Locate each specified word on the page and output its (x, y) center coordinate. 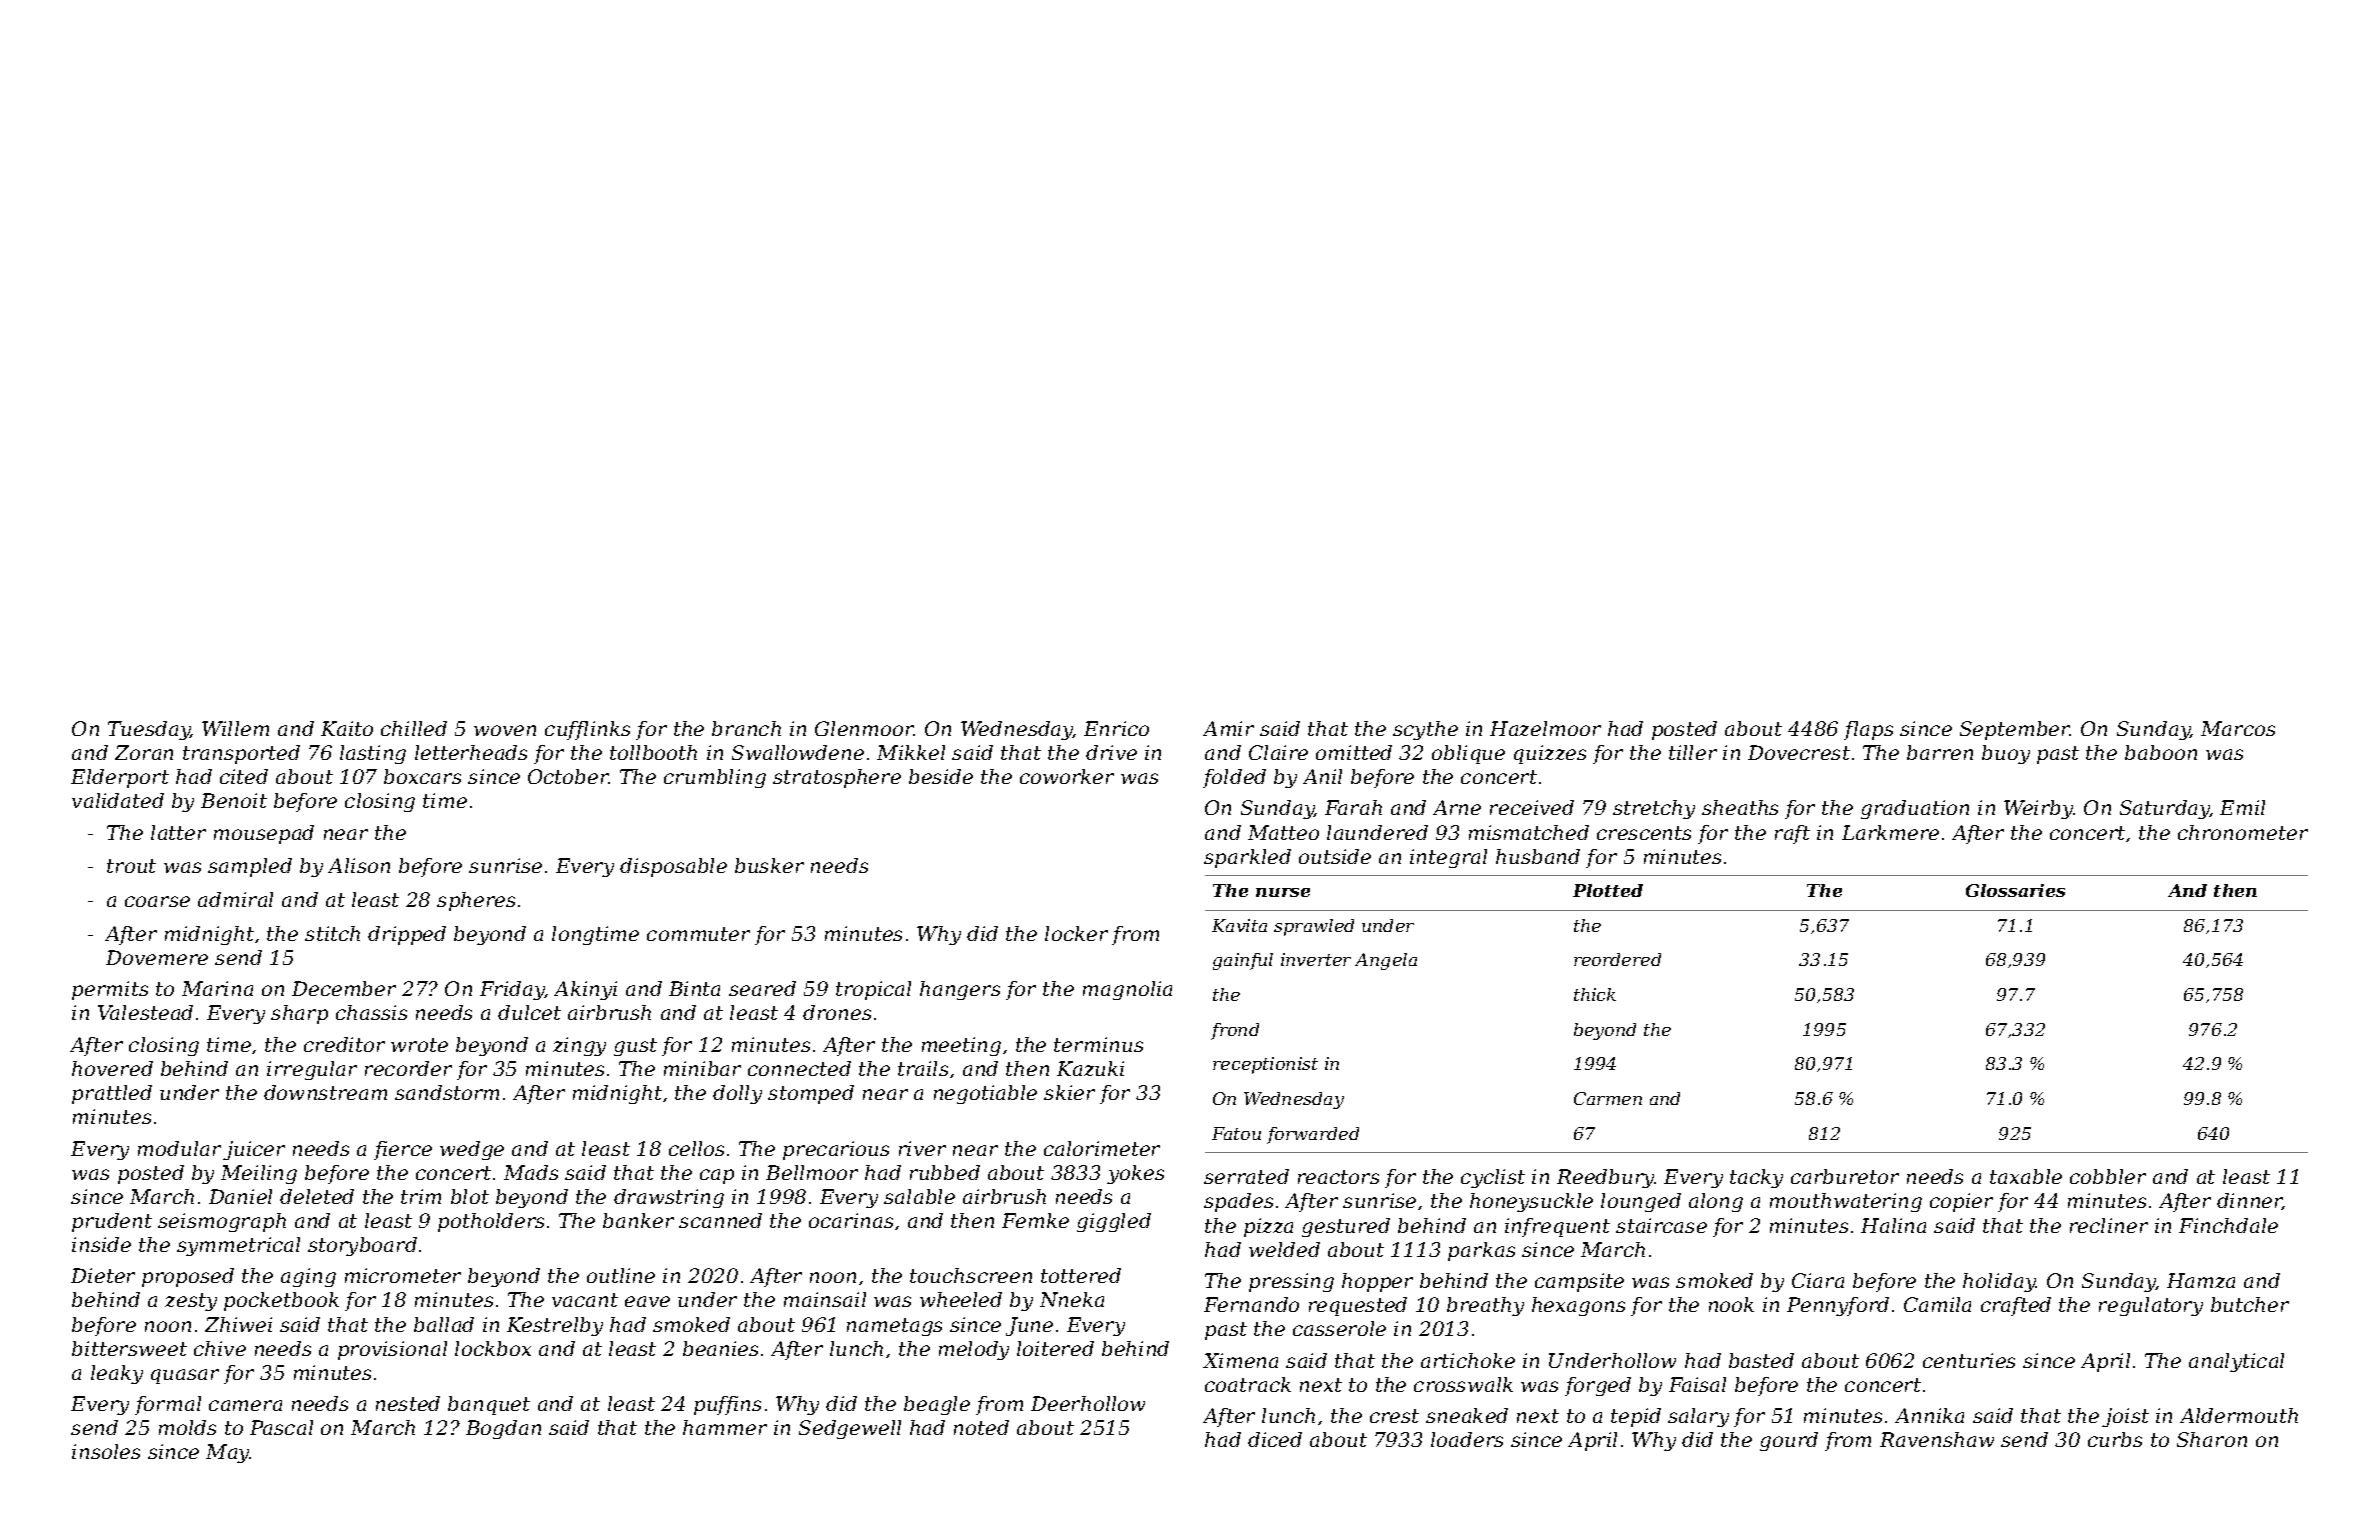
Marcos (2238, 728)
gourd (1789, 1441)
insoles (106, 1451)
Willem (235, 728)
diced (1275, 1439)
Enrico (1116, 728)
